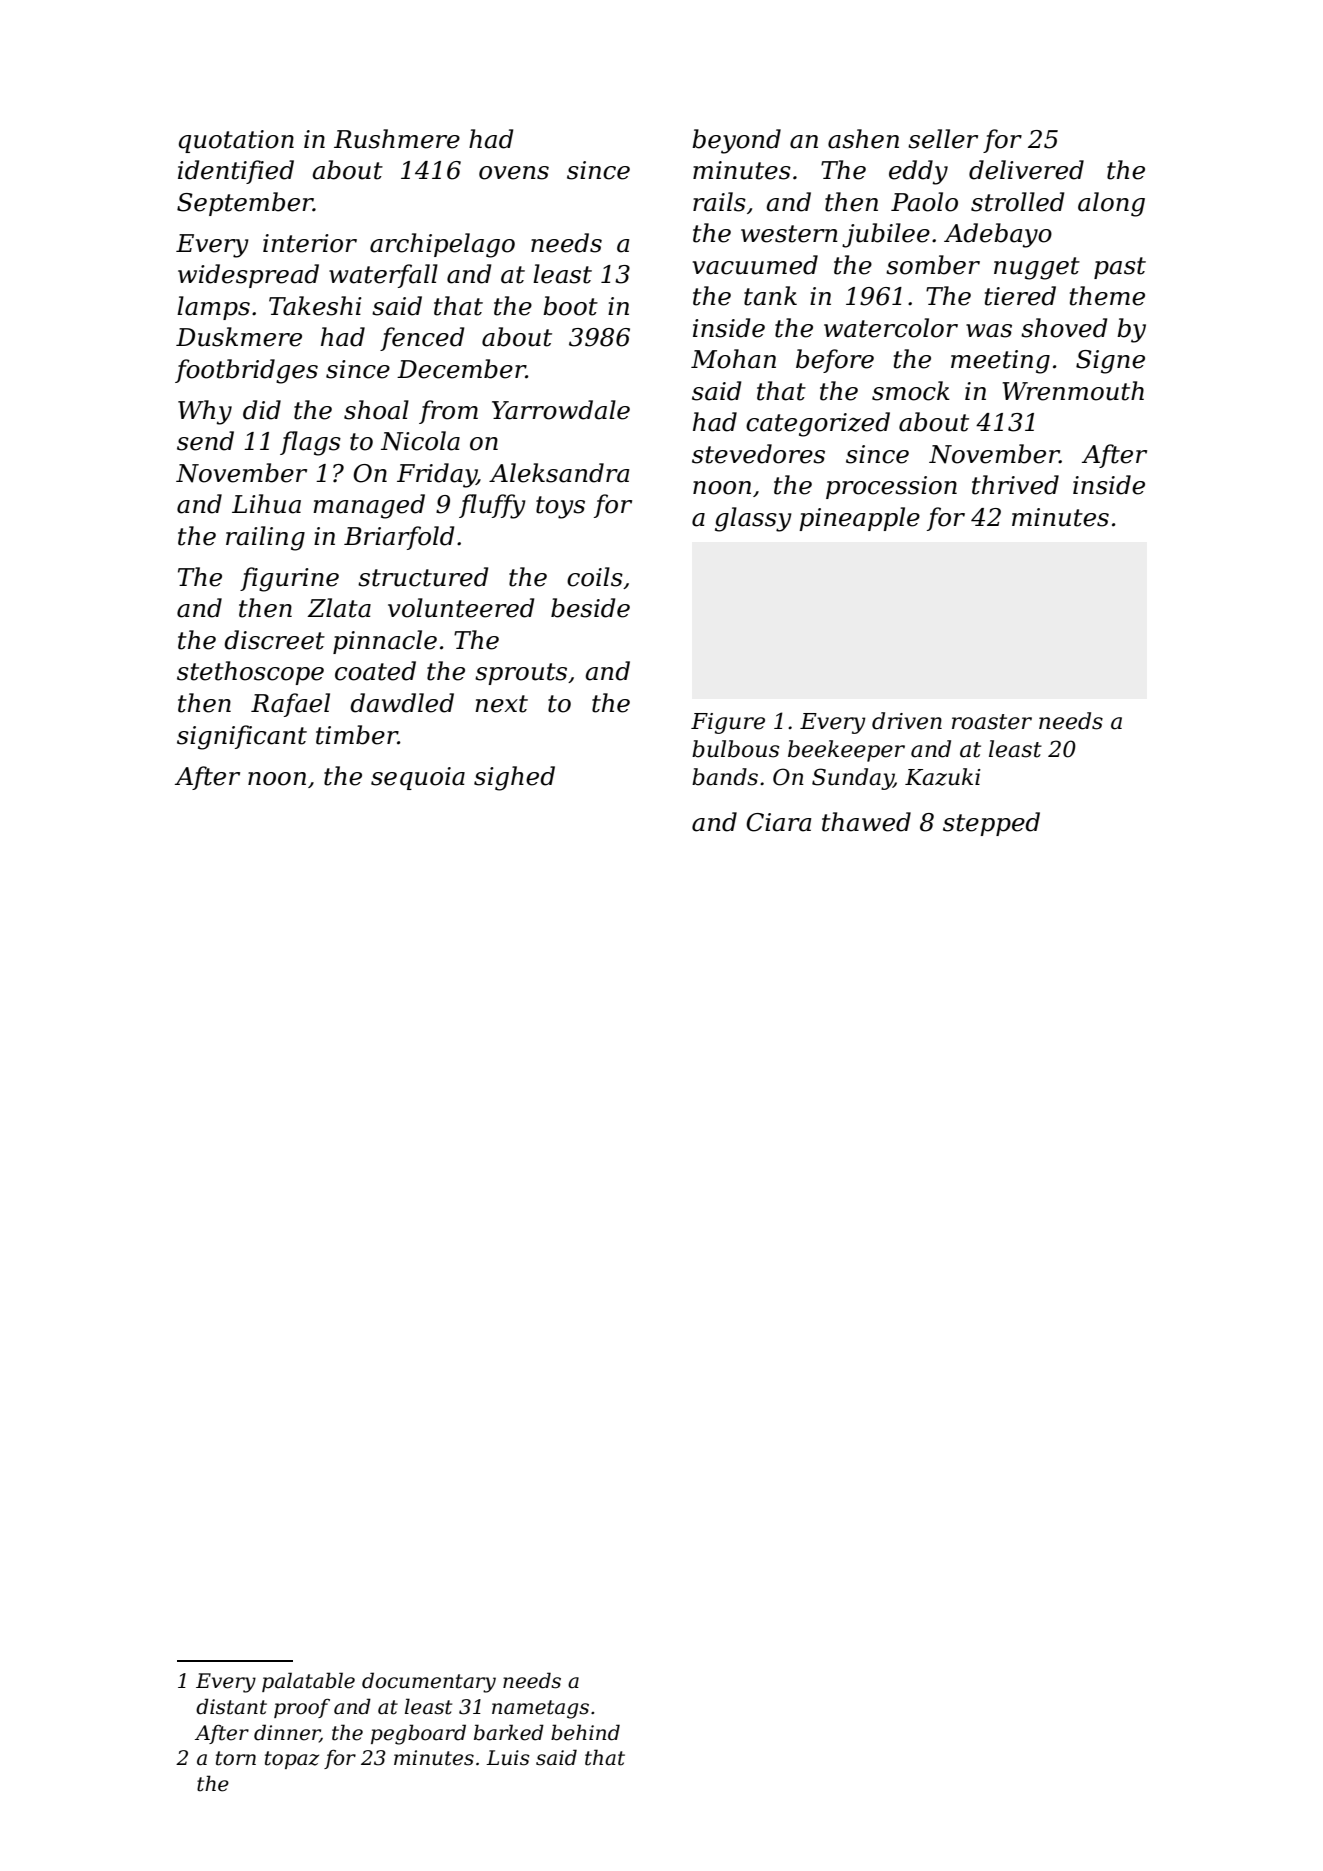  I want to click on behind, so click(585, 1732).
